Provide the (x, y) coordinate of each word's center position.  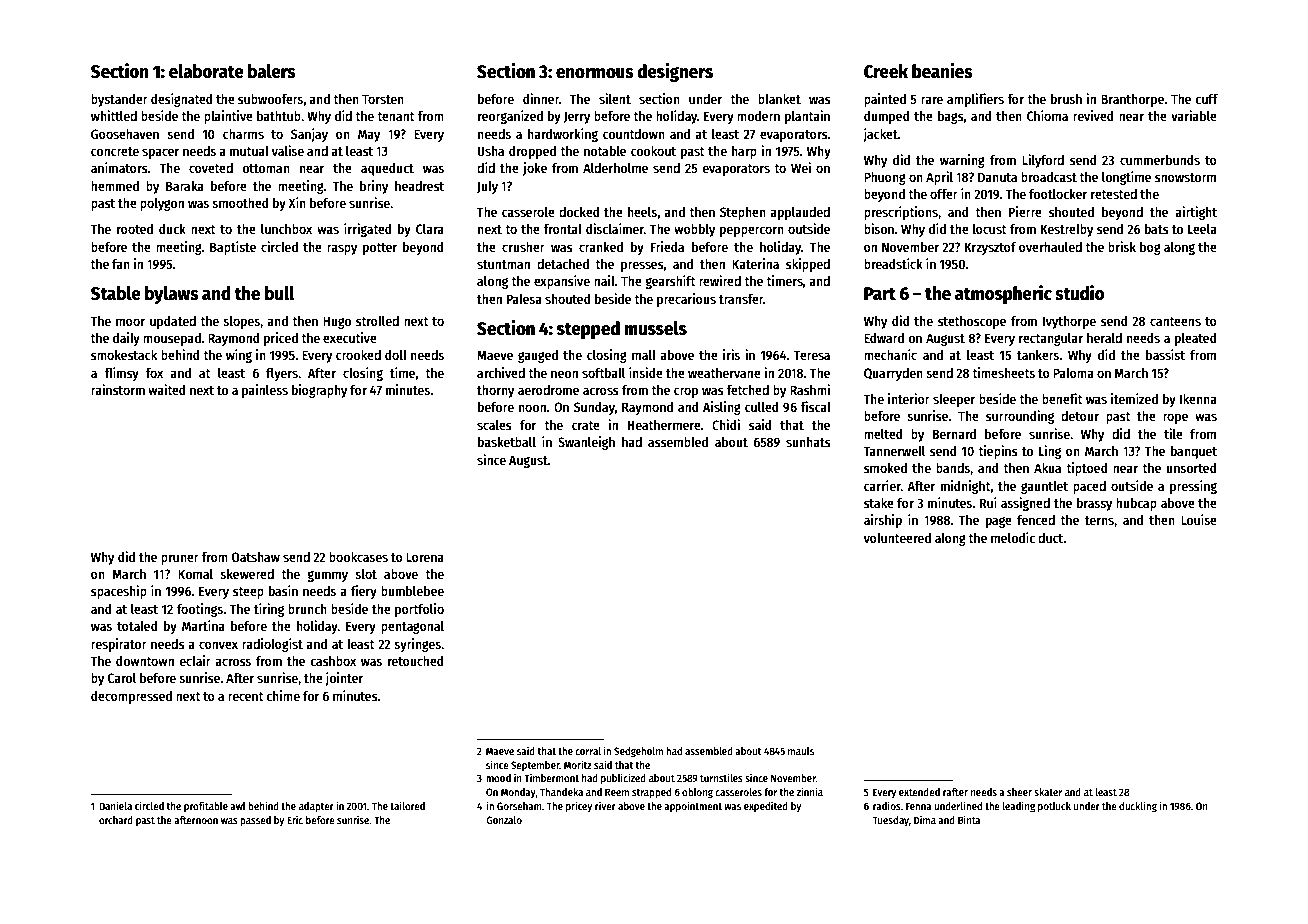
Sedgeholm (638, 752)
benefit (1062, 398)
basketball (507, 442)
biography (319, 391)
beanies (942, 71)
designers (675, 72)
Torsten (383, 99)
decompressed (131, 697)
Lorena (425, 557)
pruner (180, 559)
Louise (1199, 519)
